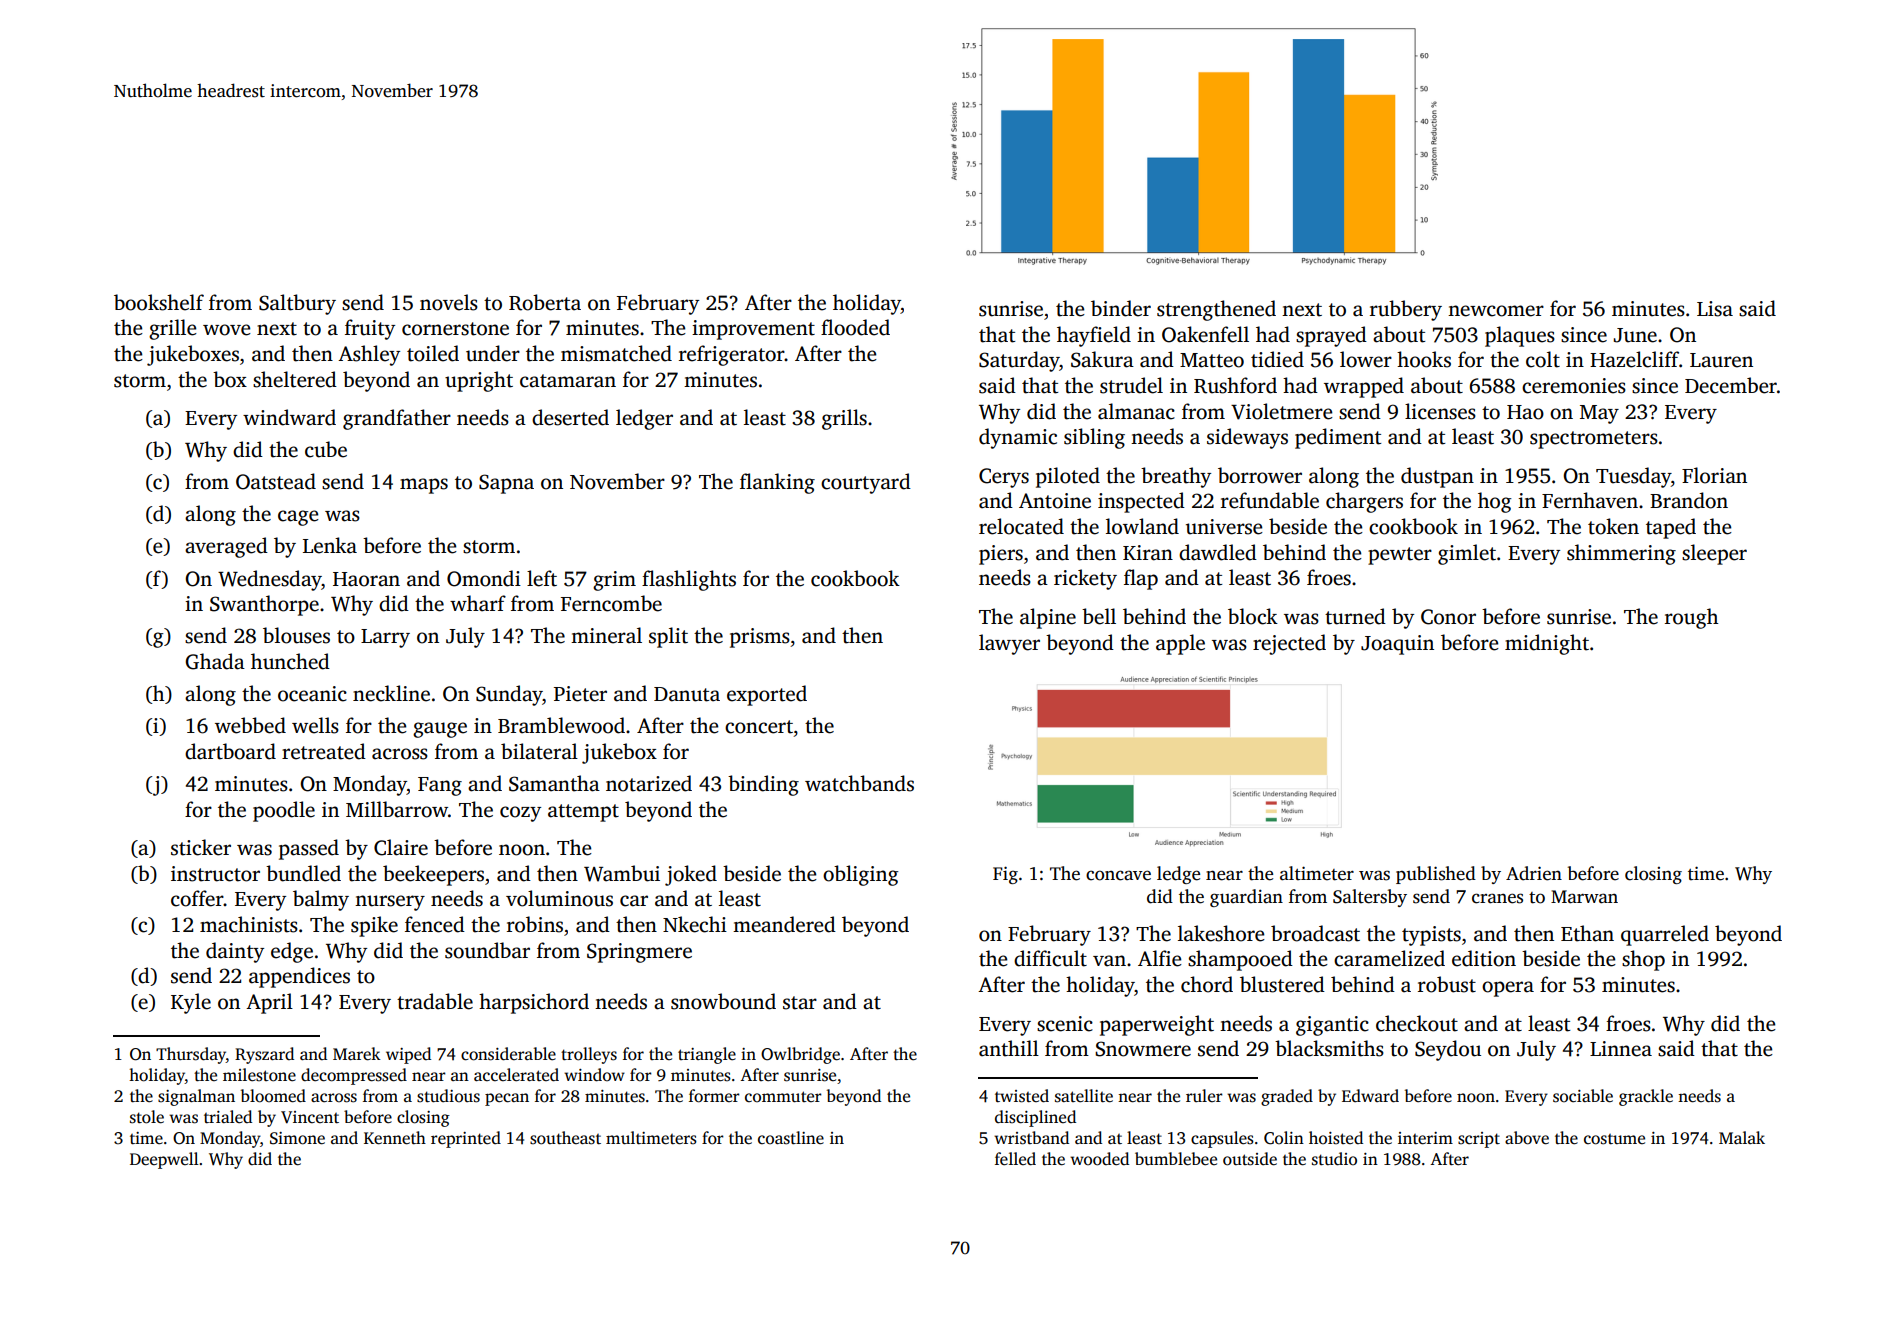 The image size is (1900, 1343). Describe the element at coordinates (230, 751) in the document. I see `dartboard` at that location.
